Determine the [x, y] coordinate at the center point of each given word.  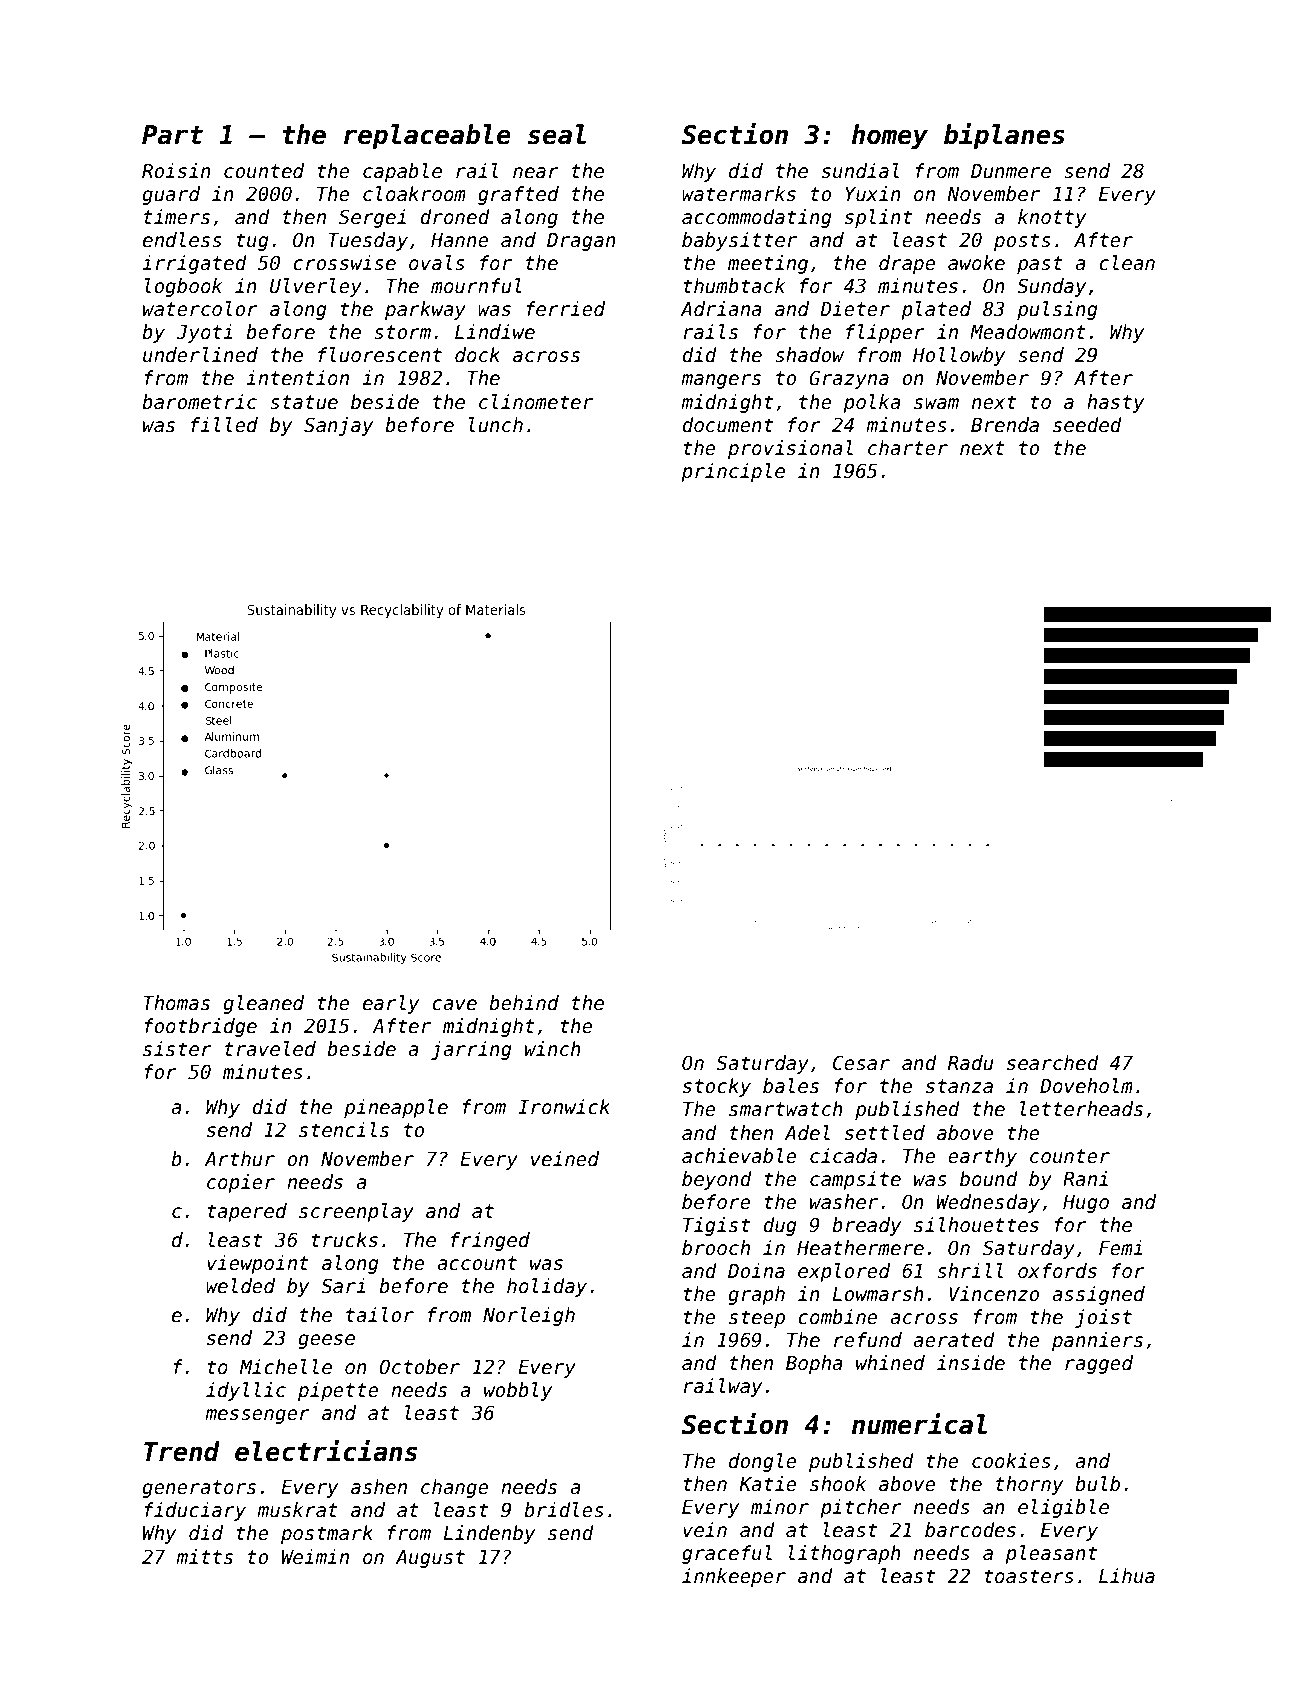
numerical [919, 1424]
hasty [1115, 403]
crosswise [344, 263]
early [391, 1004]
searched [1053, 1063]
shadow [809, 355]
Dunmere [1011, 171]
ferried [565, 309]
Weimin [315, 1557]
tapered [247, 1212]
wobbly [518, 1391]
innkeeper [734, 1577]
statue [304, 402]
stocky [717, 1087]
